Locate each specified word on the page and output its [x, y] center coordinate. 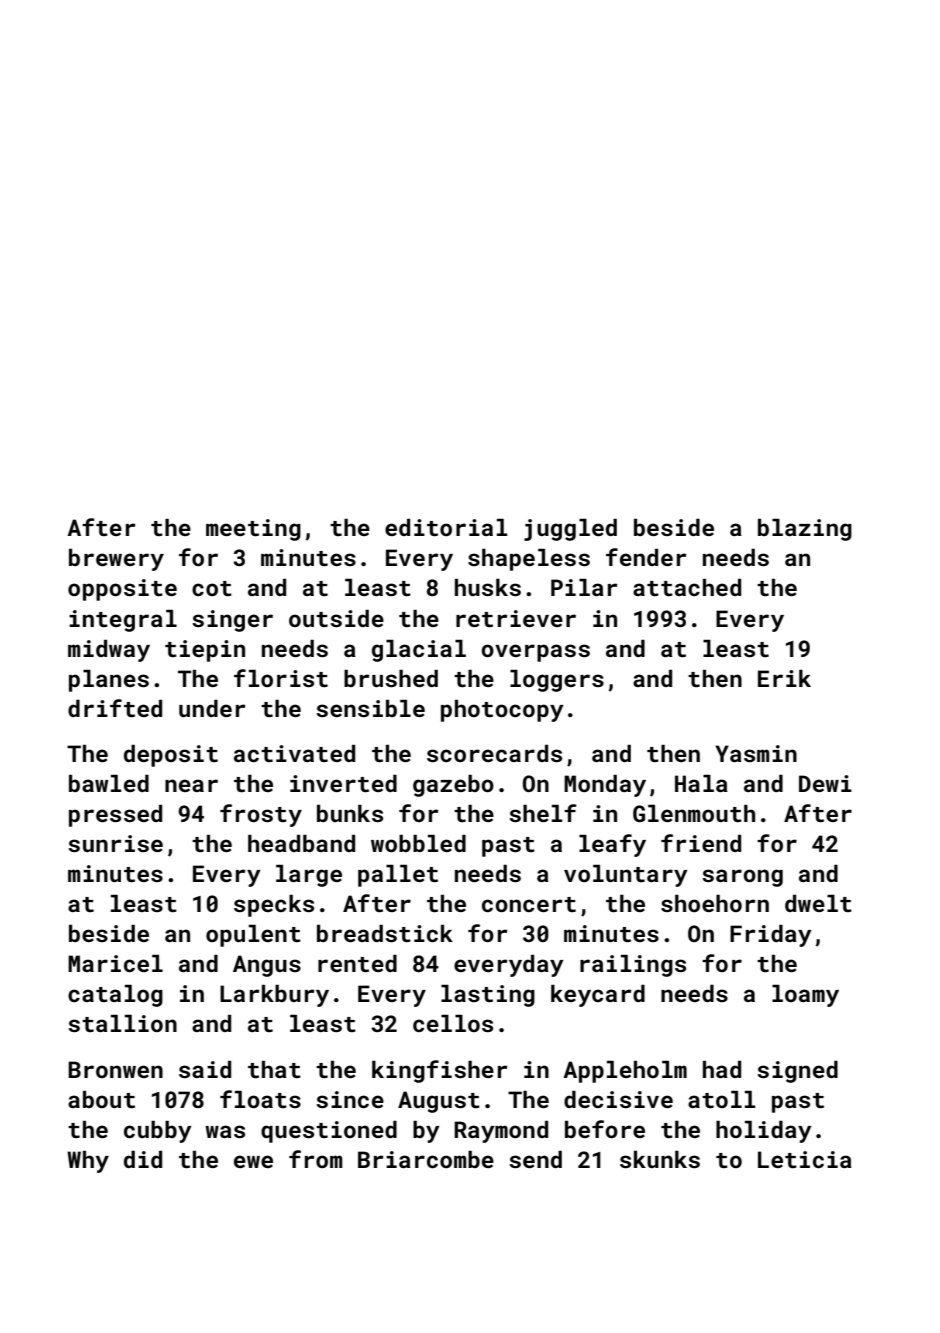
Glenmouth [694, 813]
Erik [784, 678]
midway [109, 651]
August [439, 1102]
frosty [261, 815]
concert [529, 904]
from [316, 1159]
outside [336, 618]
